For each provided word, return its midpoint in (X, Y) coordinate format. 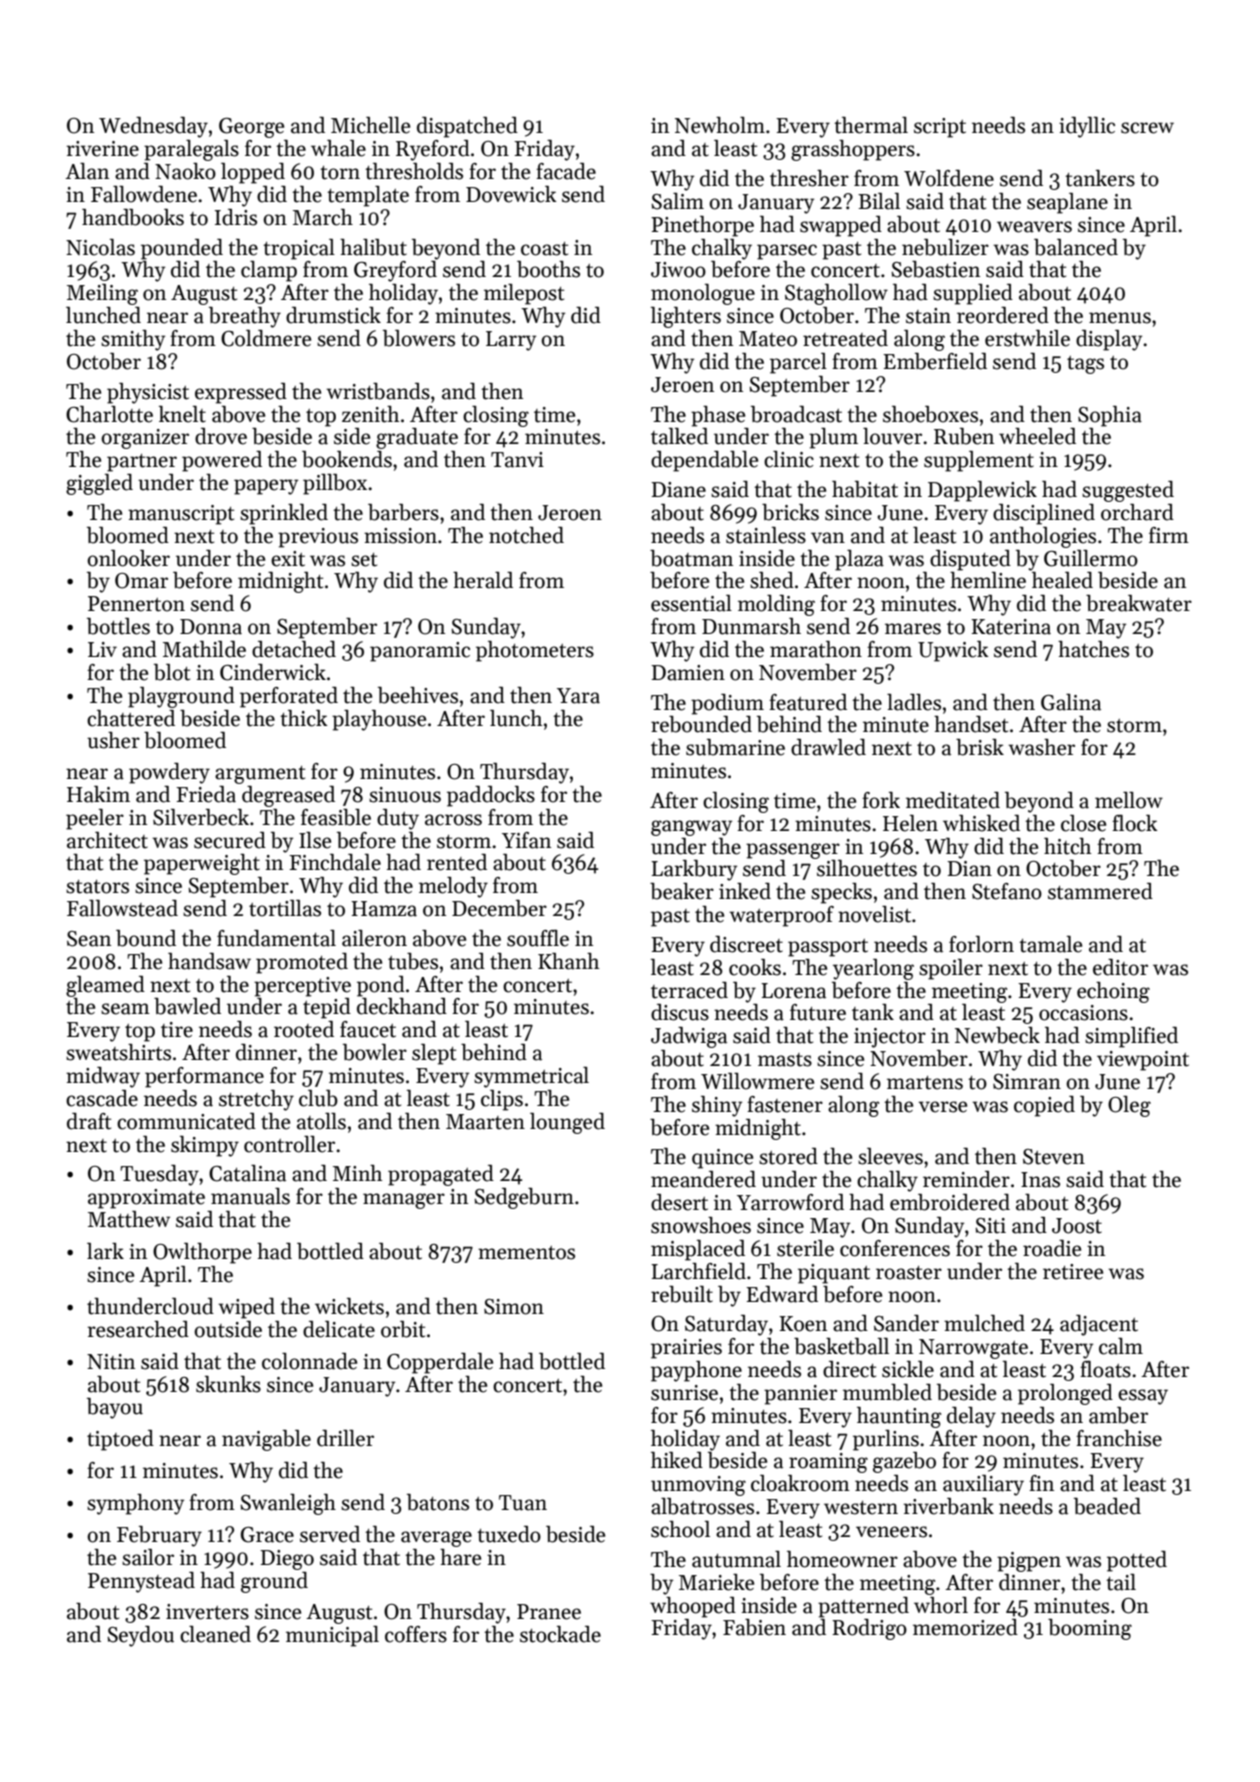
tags (1085, 365)
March (323, 217)
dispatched (467, 127)
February (159, 1536)
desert (679, 1202)
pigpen (1029, 1562)
